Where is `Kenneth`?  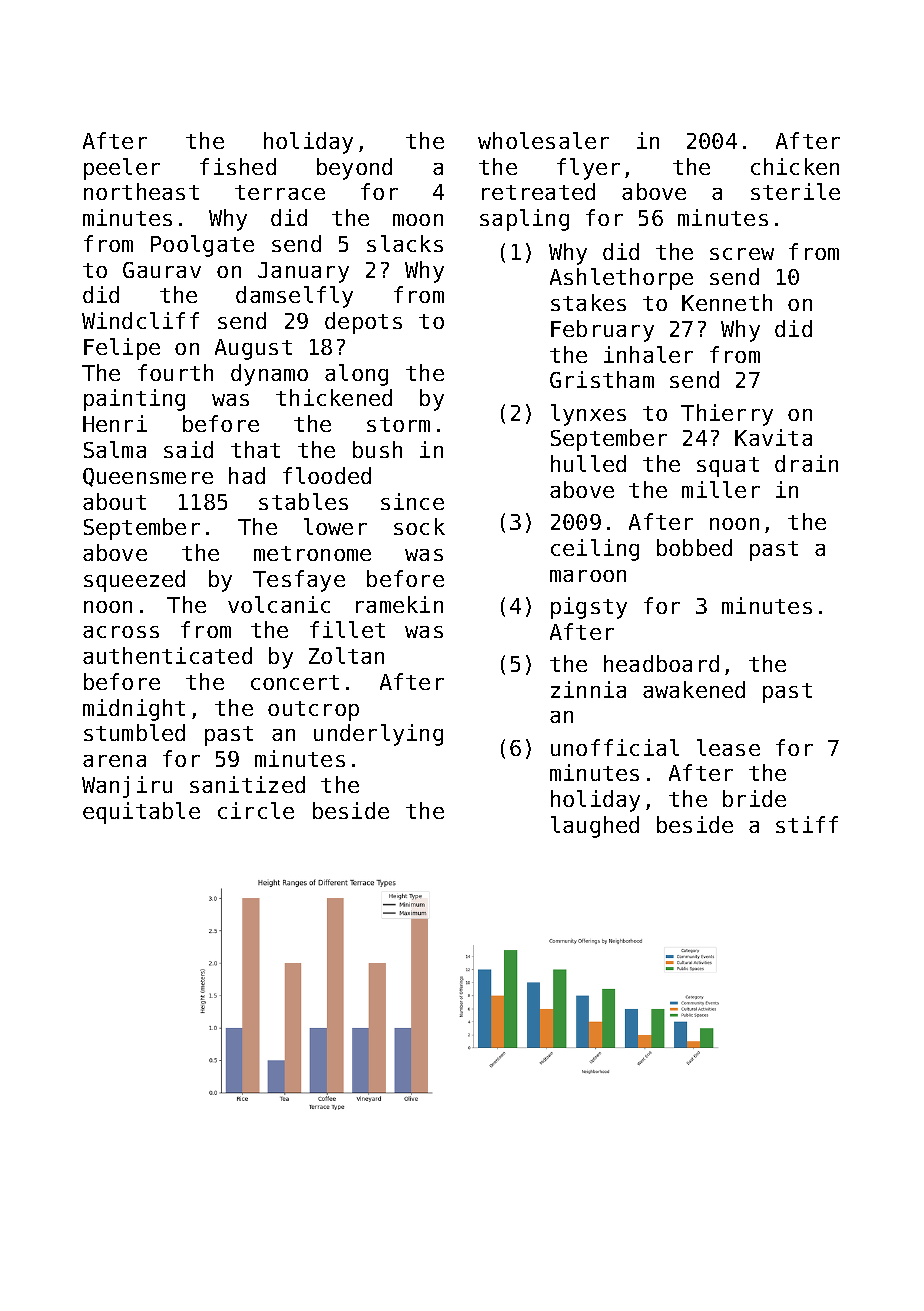
Kenneth is located at coordinates (727, 302).
